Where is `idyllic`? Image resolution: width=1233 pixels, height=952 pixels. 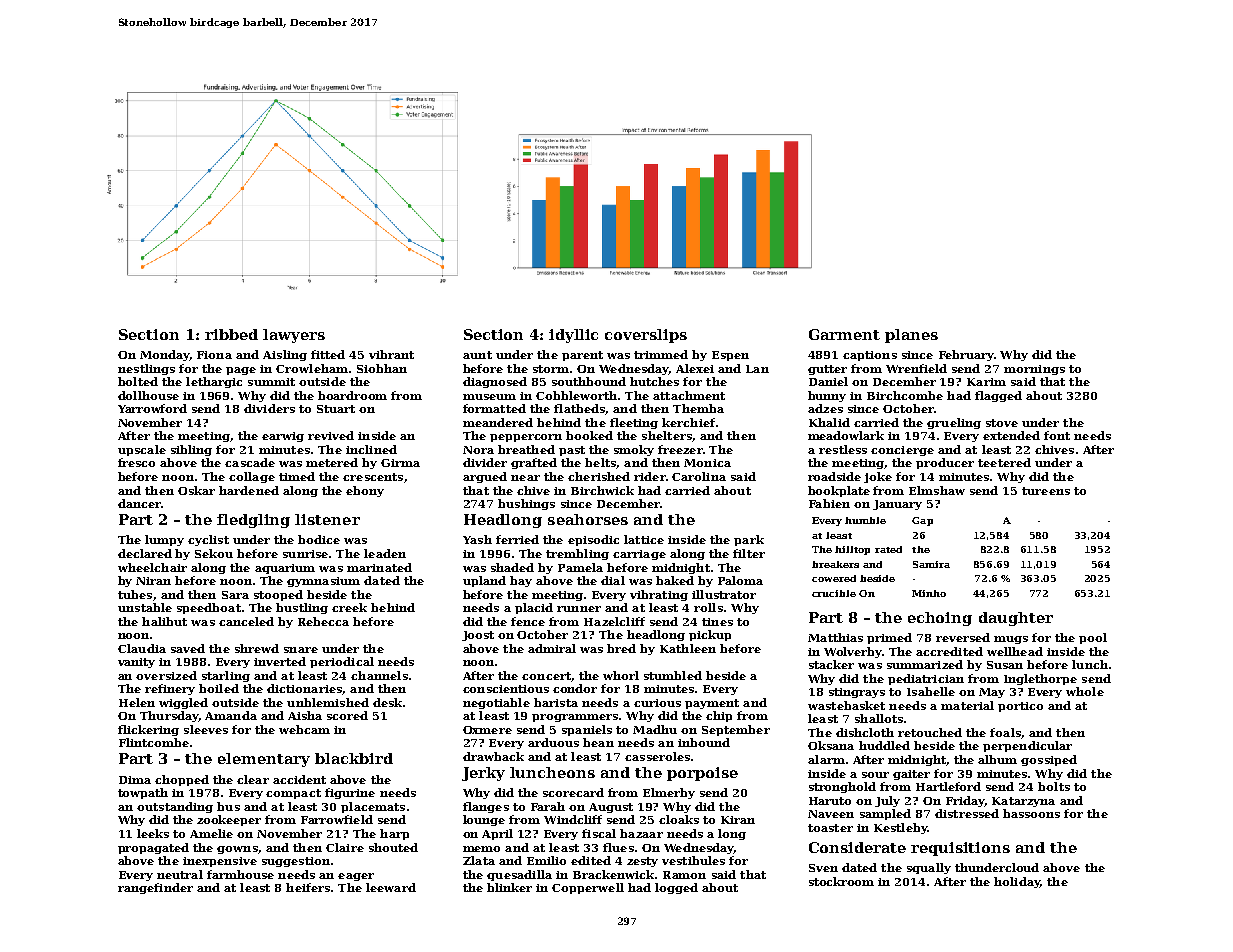 idyllic is located at coordinates (573, 336).
